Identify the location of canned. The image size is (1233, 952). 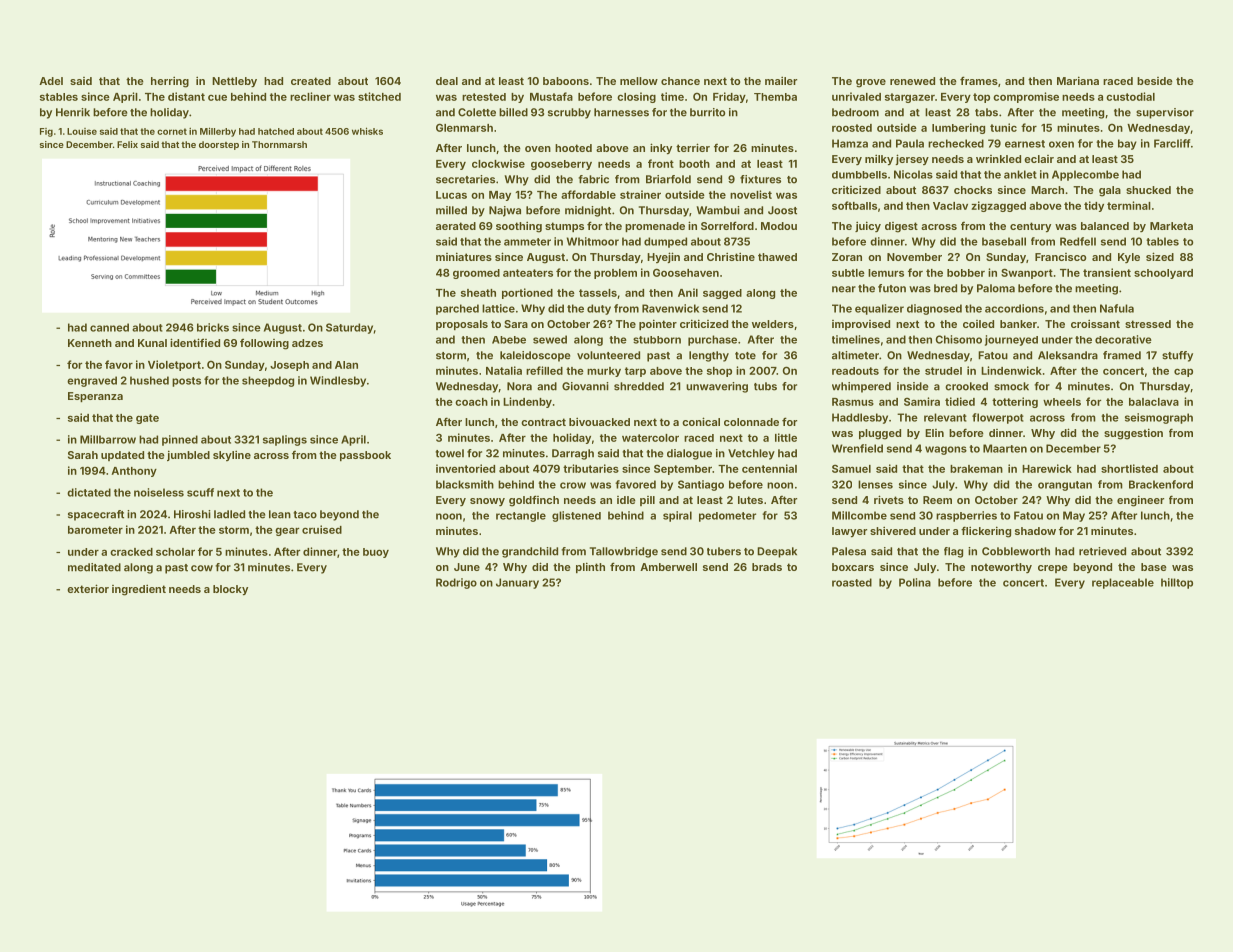
(109, 327).
